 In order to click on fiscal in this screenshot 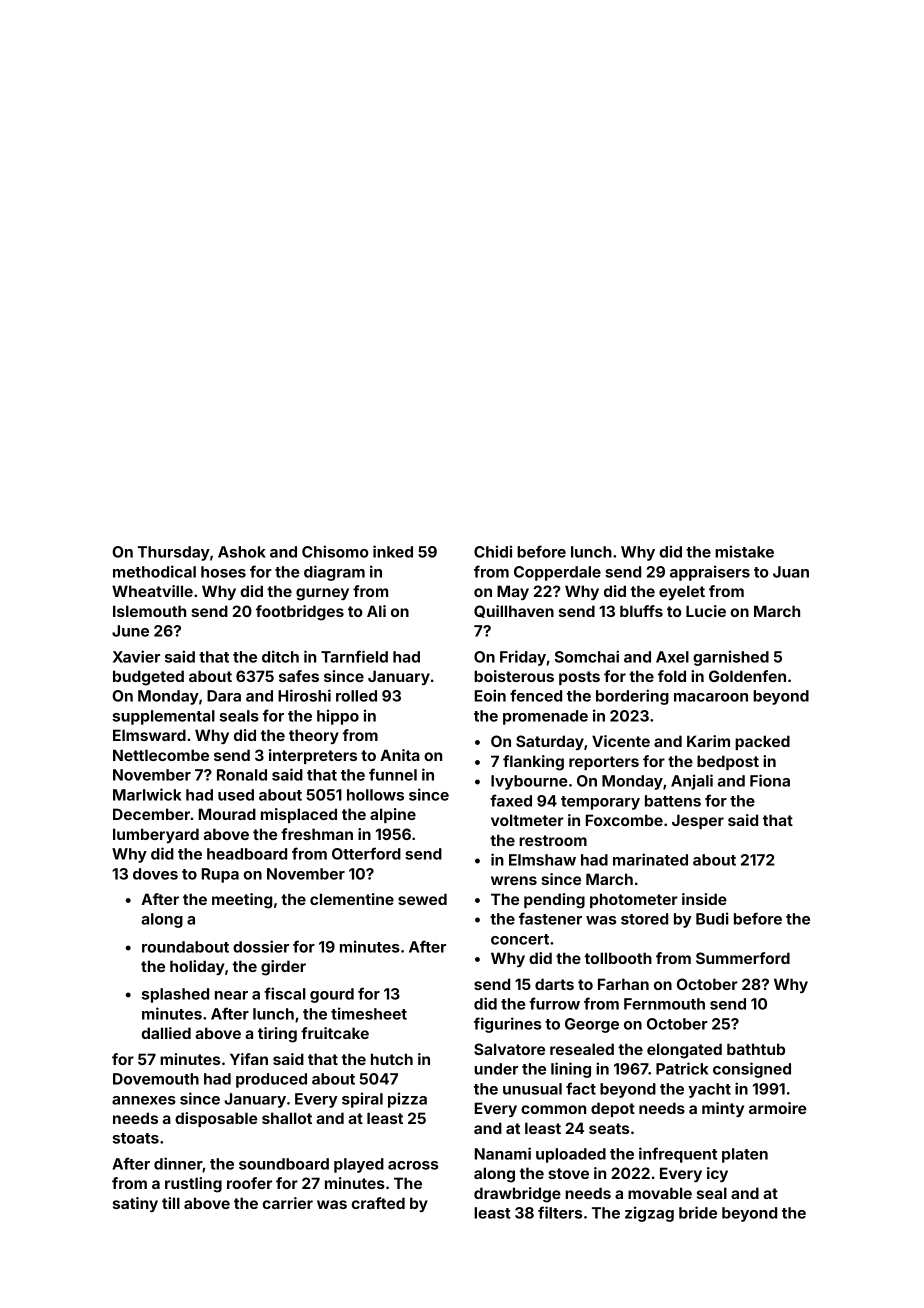, I will do `click(285, 993)`.
